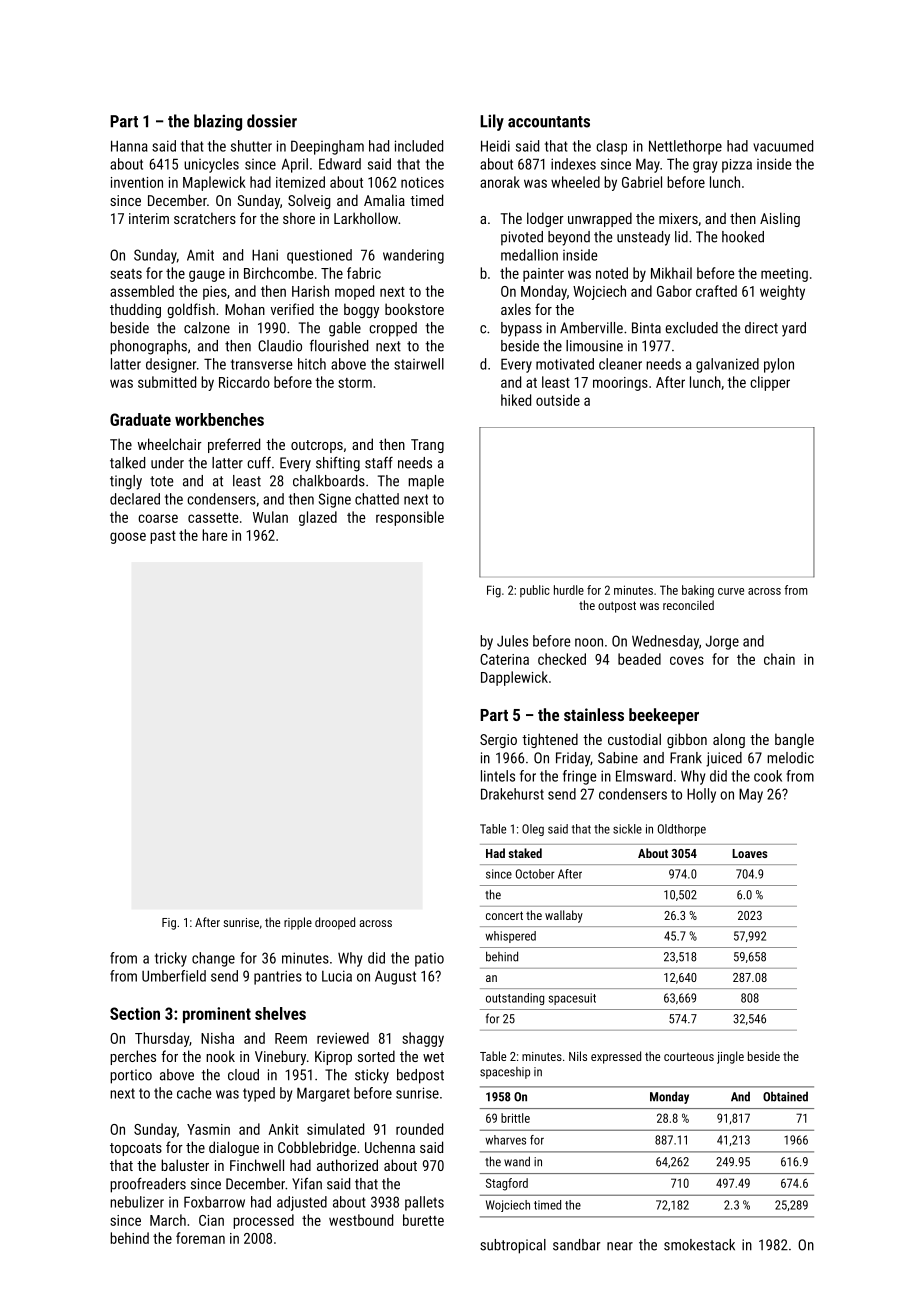 This document has height=1308, width=924. What do you see at coordinates (272, 121) in the document?
I see `dossier` at bounding box center [272, 121].
